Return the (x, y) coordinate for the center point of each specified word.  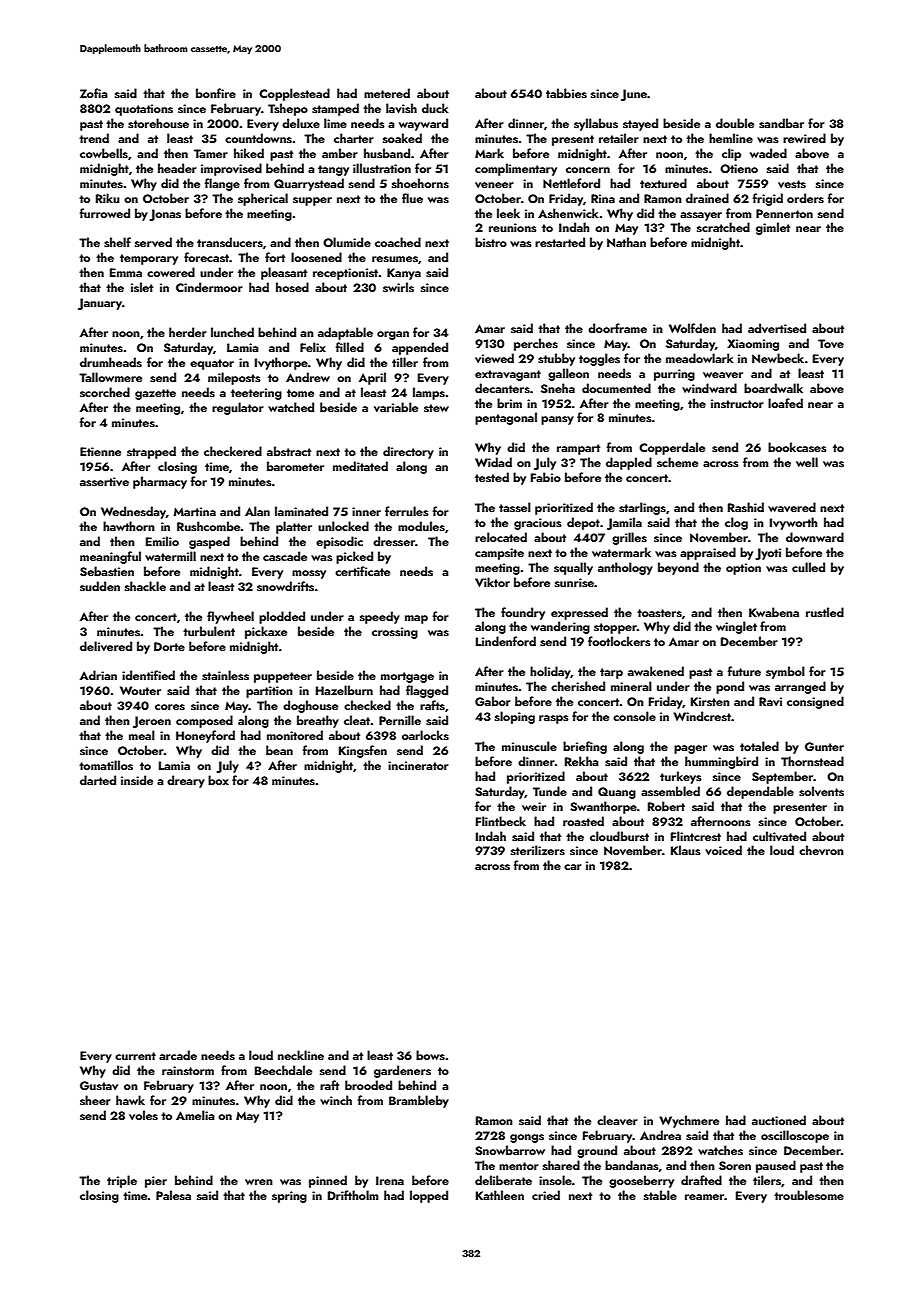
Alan (257, 511)
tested (492, 477)
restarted (560, 242)
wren (259, 1182)
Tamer (211, 153)
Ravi (770, 701)
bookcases (797, 447)
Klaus (686, 850)
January (100, 304)
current (135, 1056)
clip (731, 154)
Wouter (140, 690)
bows (430, 1055)
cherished (578, 686)
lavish (401, 108)
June (634, 95)
